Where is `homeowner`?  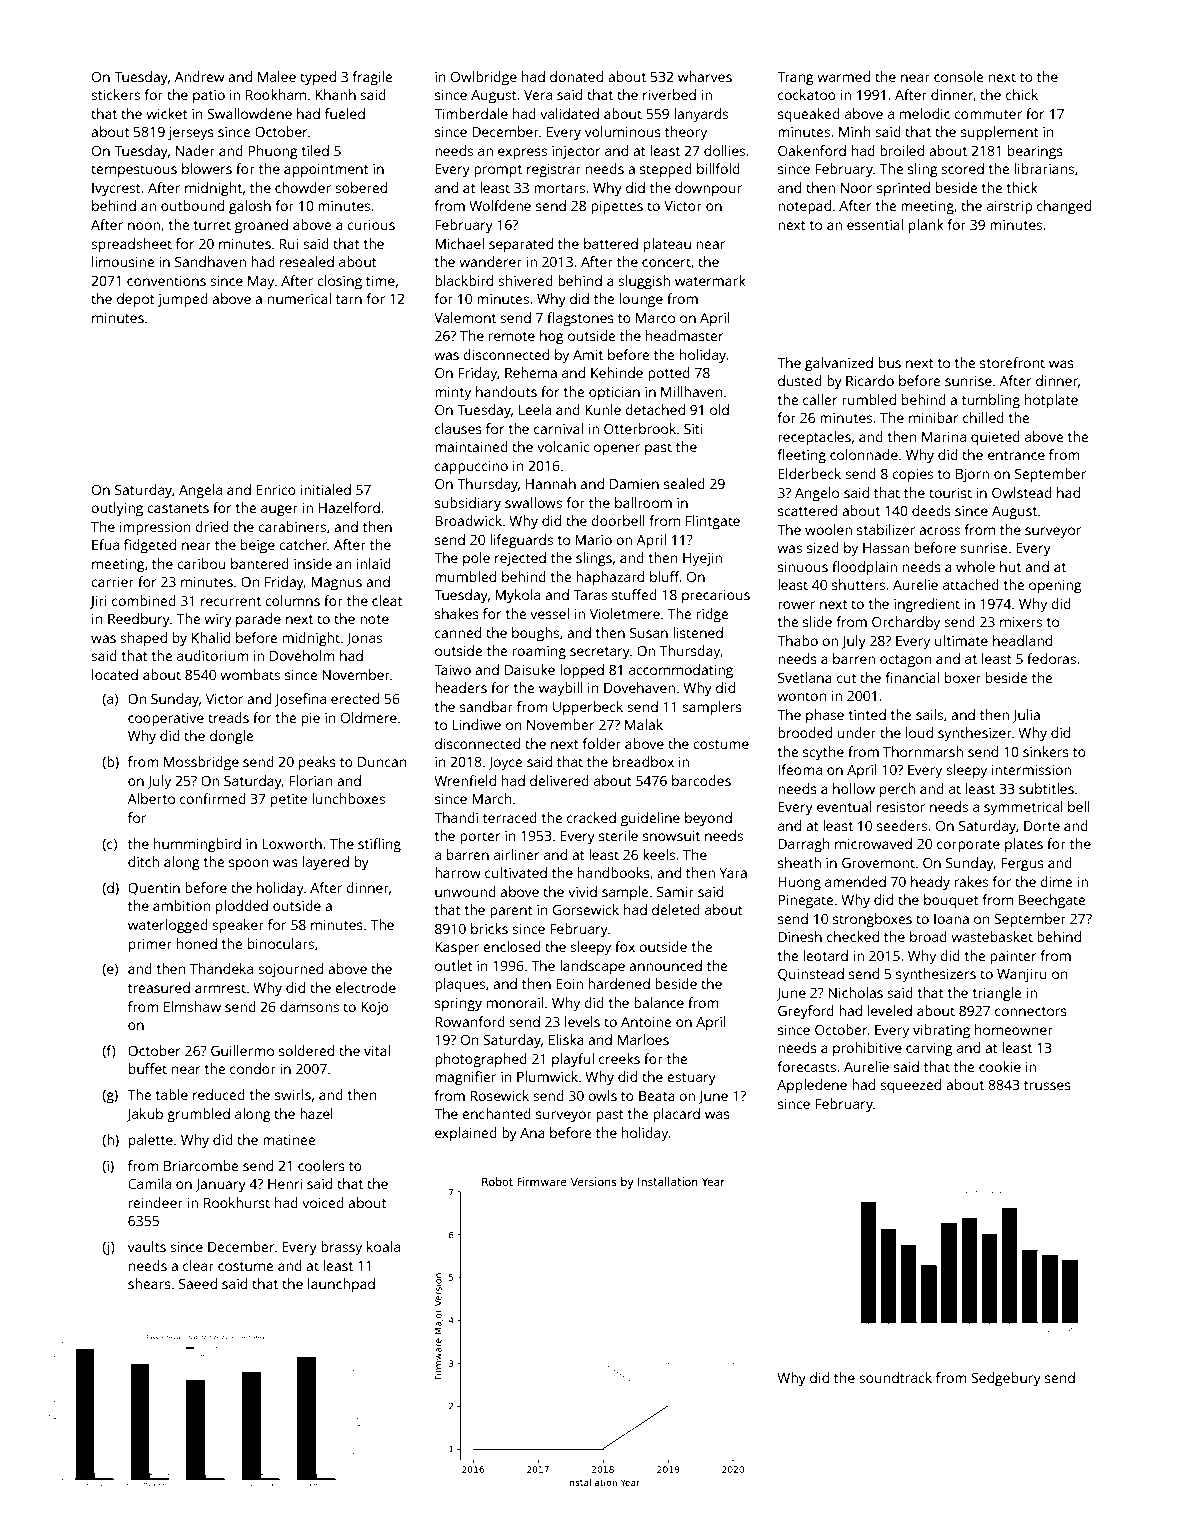
homeowner is located at coordinates (1014, 1029).
